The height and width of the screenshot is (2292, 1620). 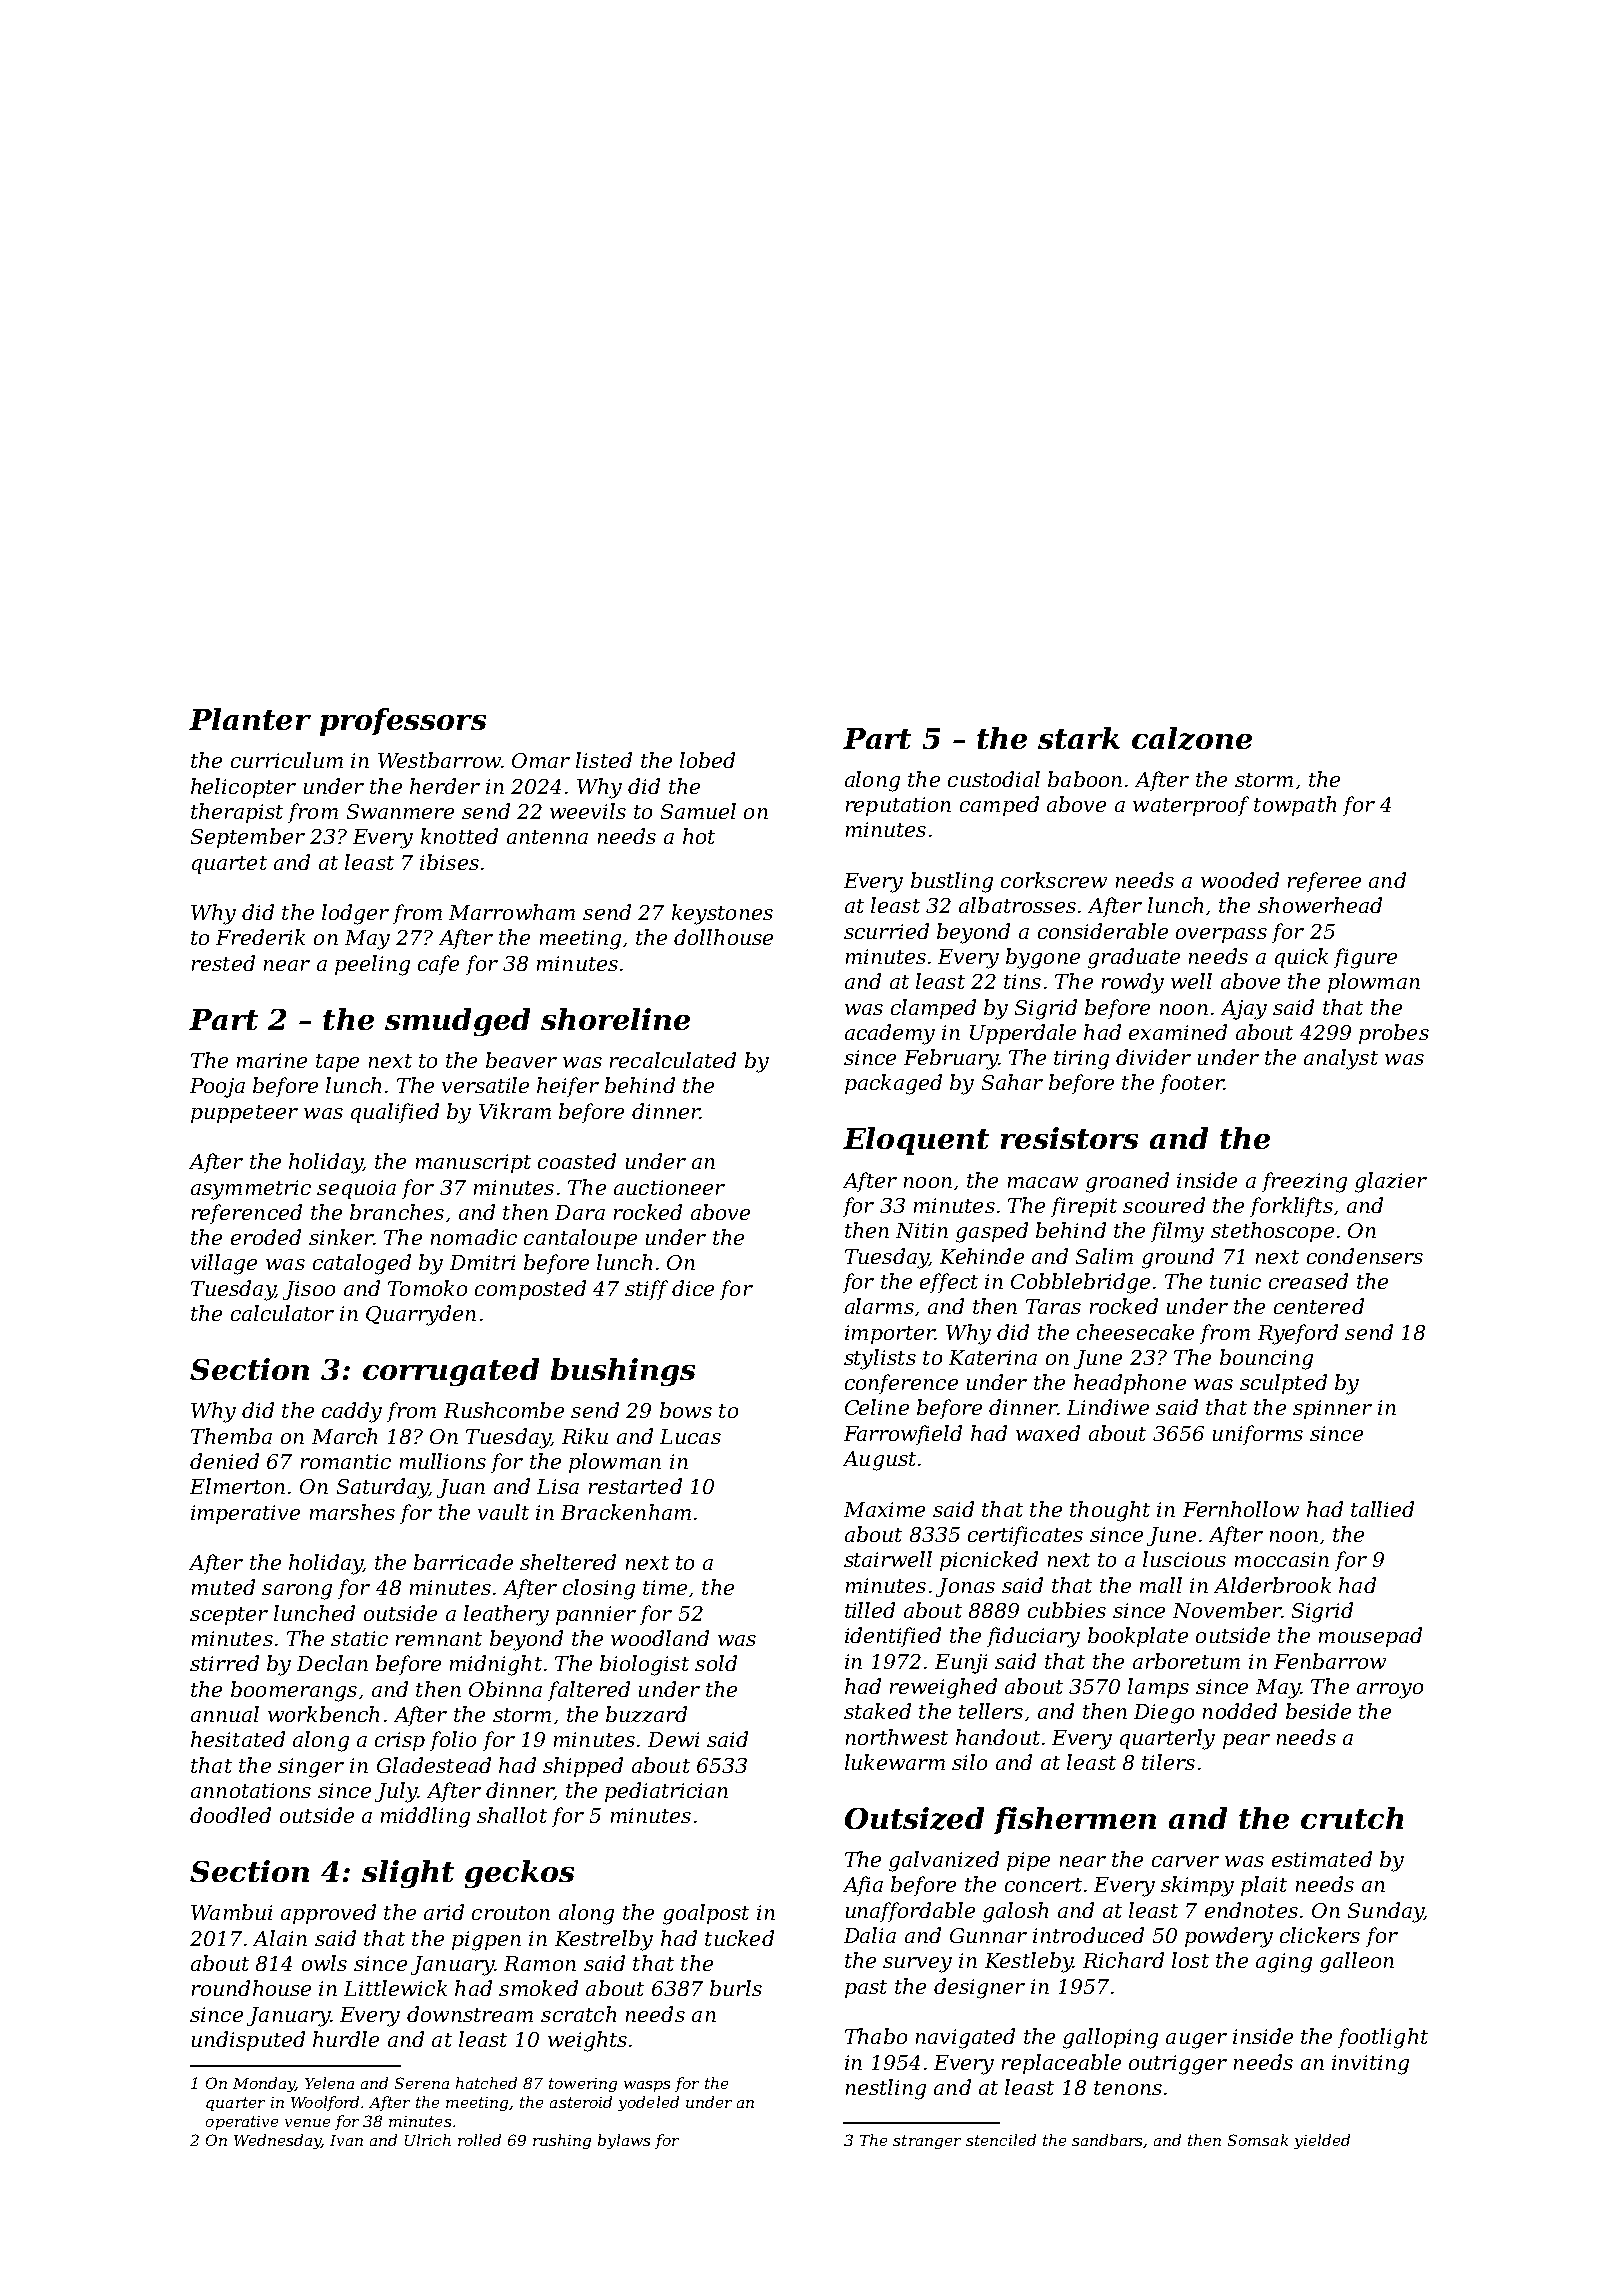 I want to click on Lucas, so click(x=690, y=1436).
